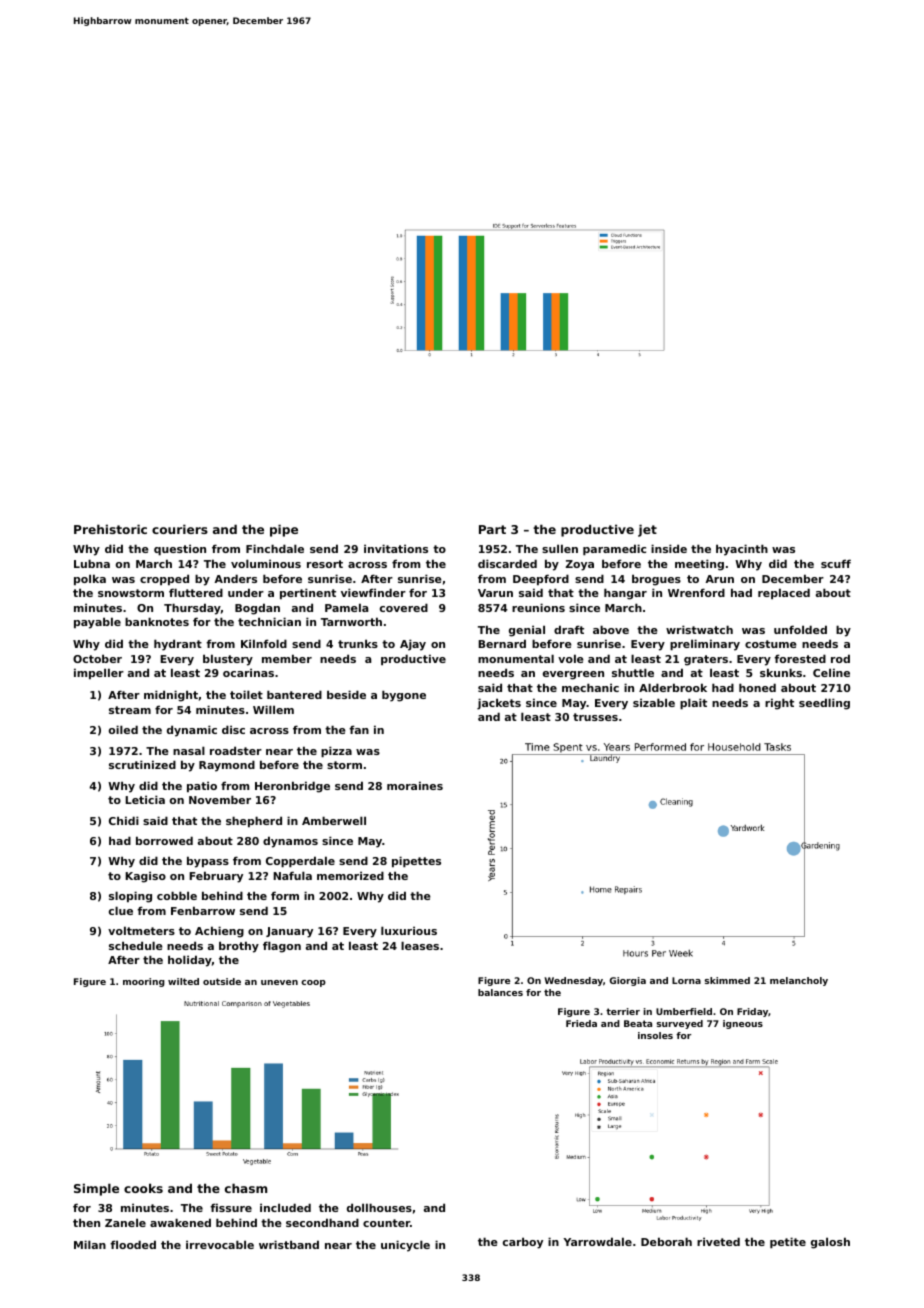  Describe the element at coordinates (800, 629) in the page. I see `unfolded` at that location.
